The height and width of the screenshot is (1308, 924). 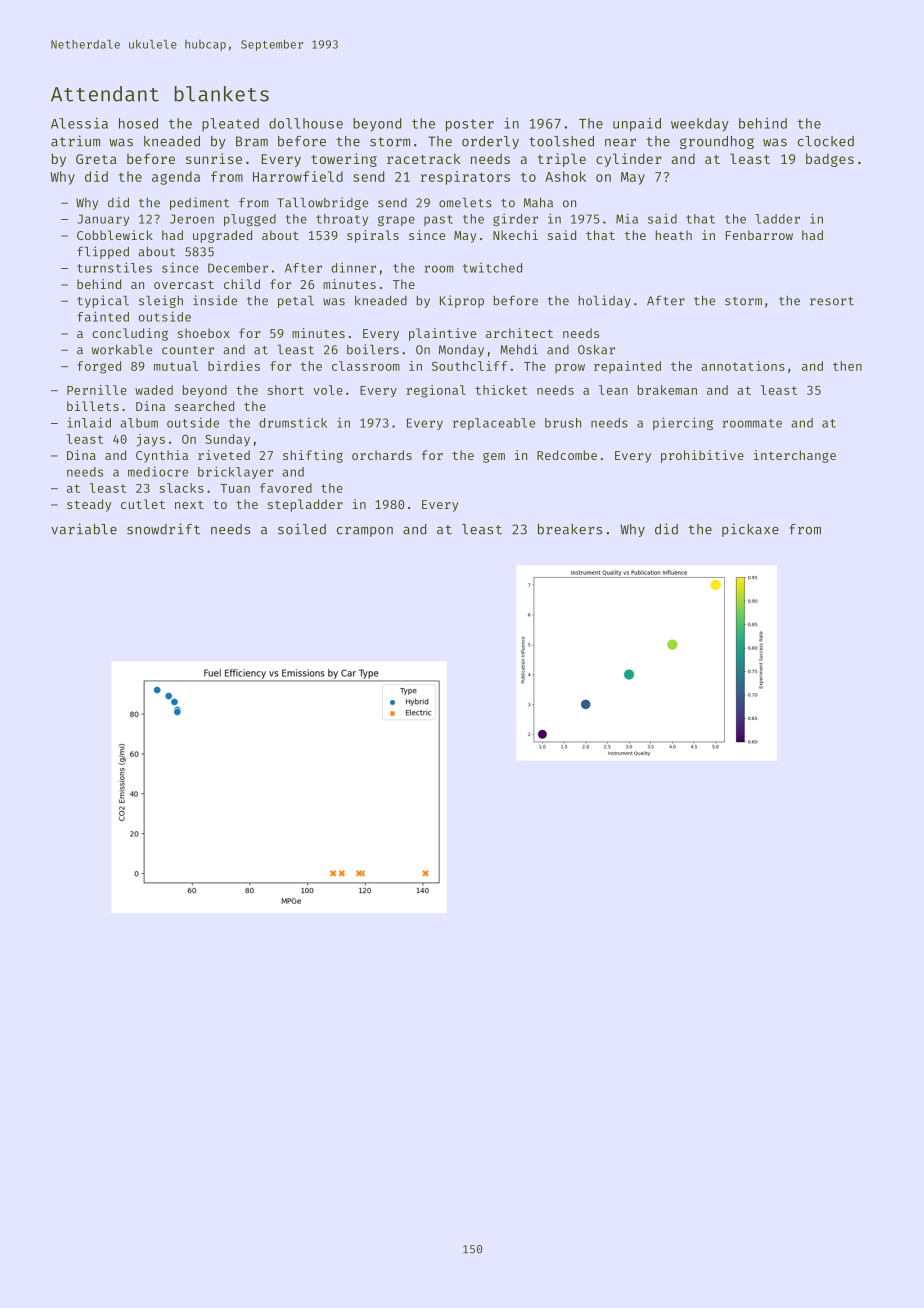 I want to click on weekday, so click(x=700, y=125).
